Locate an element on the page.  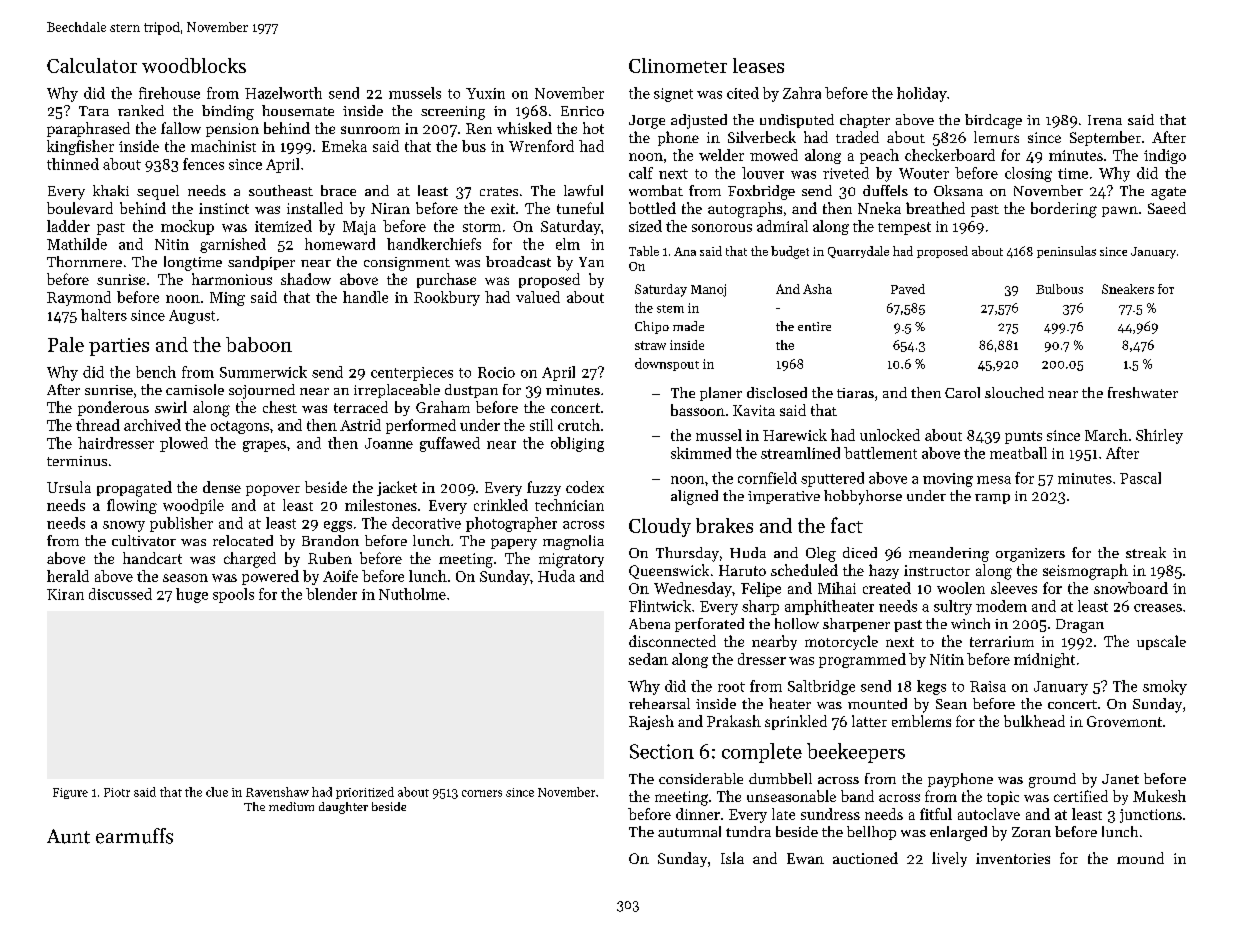
unlocked is located at coordinates (890, 435).
